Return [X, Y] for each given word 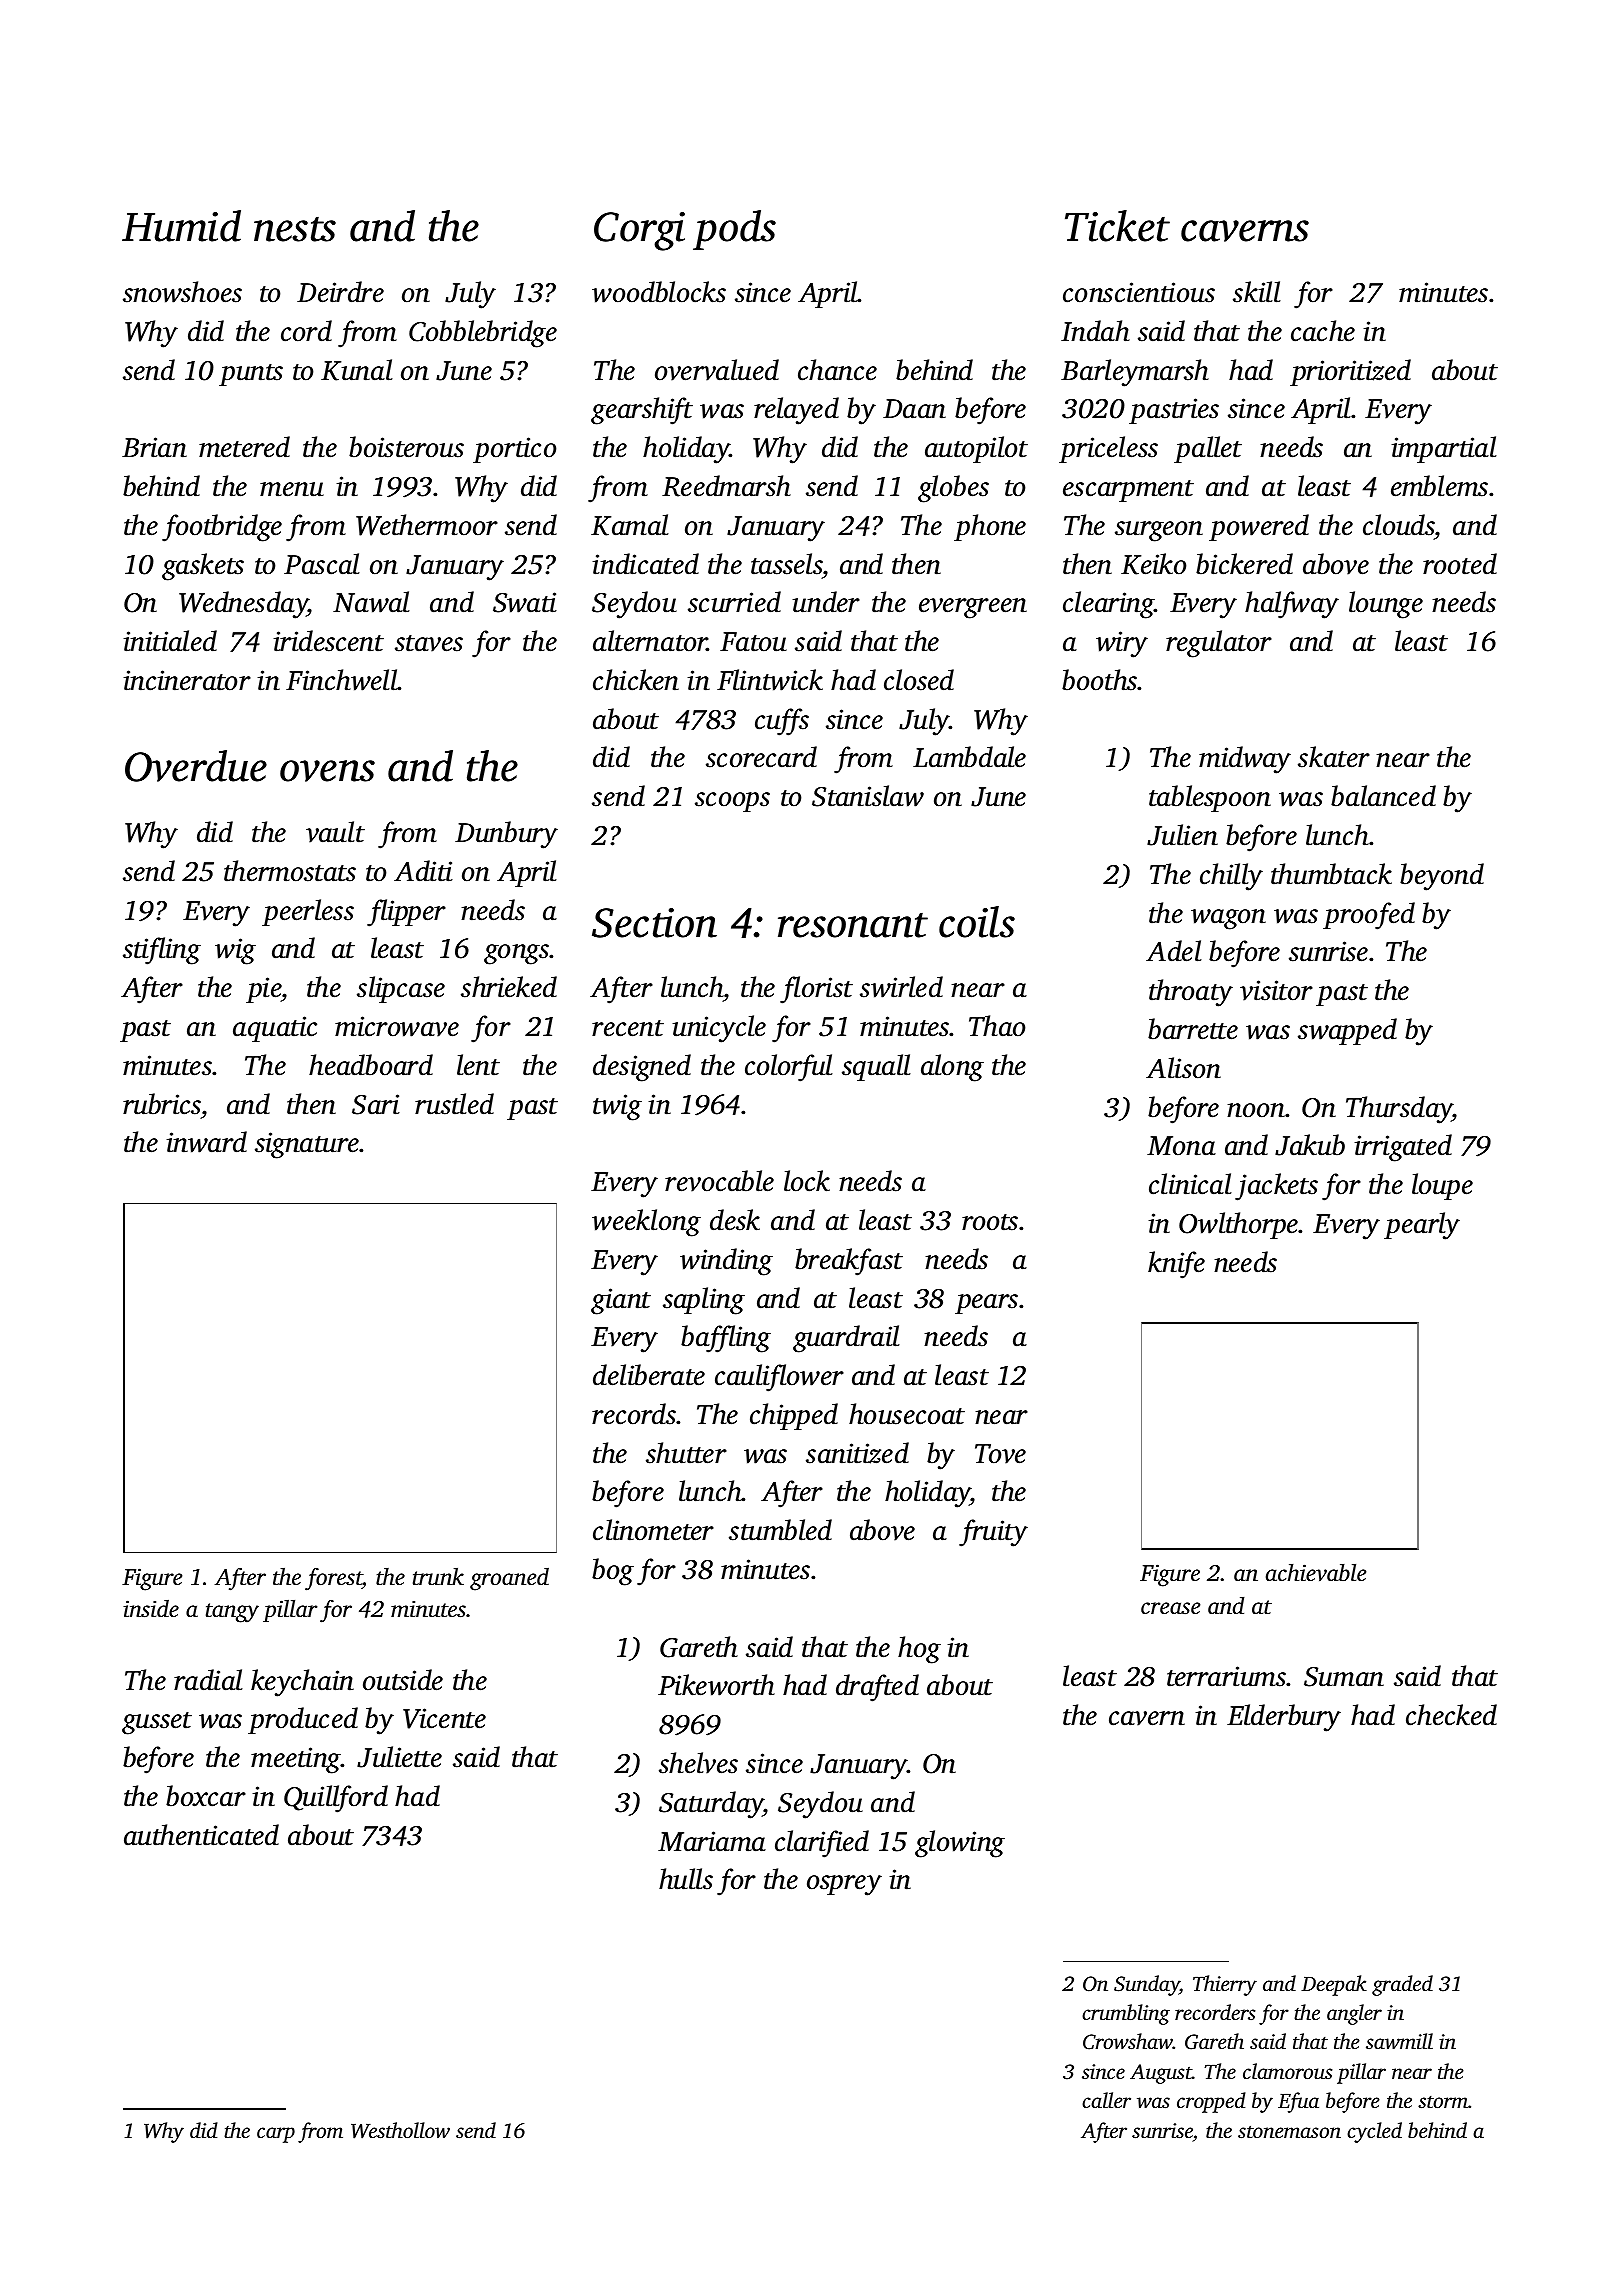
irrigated [1403, 1148]
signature [307, 1145]
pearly [1422, 1226]
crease [1170, 1608]
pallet [1208, 449]
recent [628, 1028]
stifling [162, 951]
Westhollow [400, 2130]
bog [613, 1572]
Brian [154, 447]
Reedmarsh [726, 486]
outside [403, 1680]
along [952, 1068]
